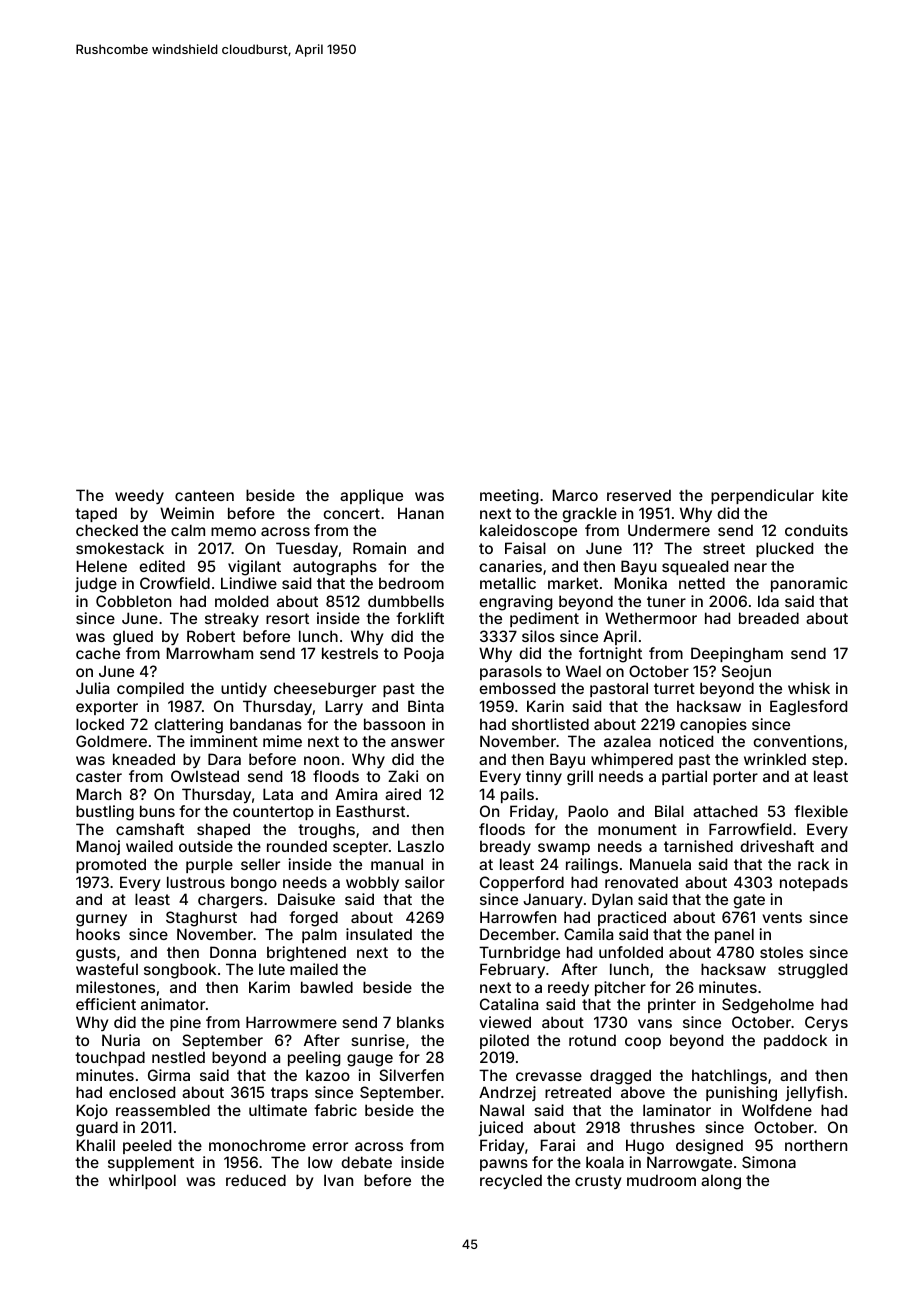 The height and width of the document is (1308, 924). I want to click on perpendicular, so click(762, 496).
